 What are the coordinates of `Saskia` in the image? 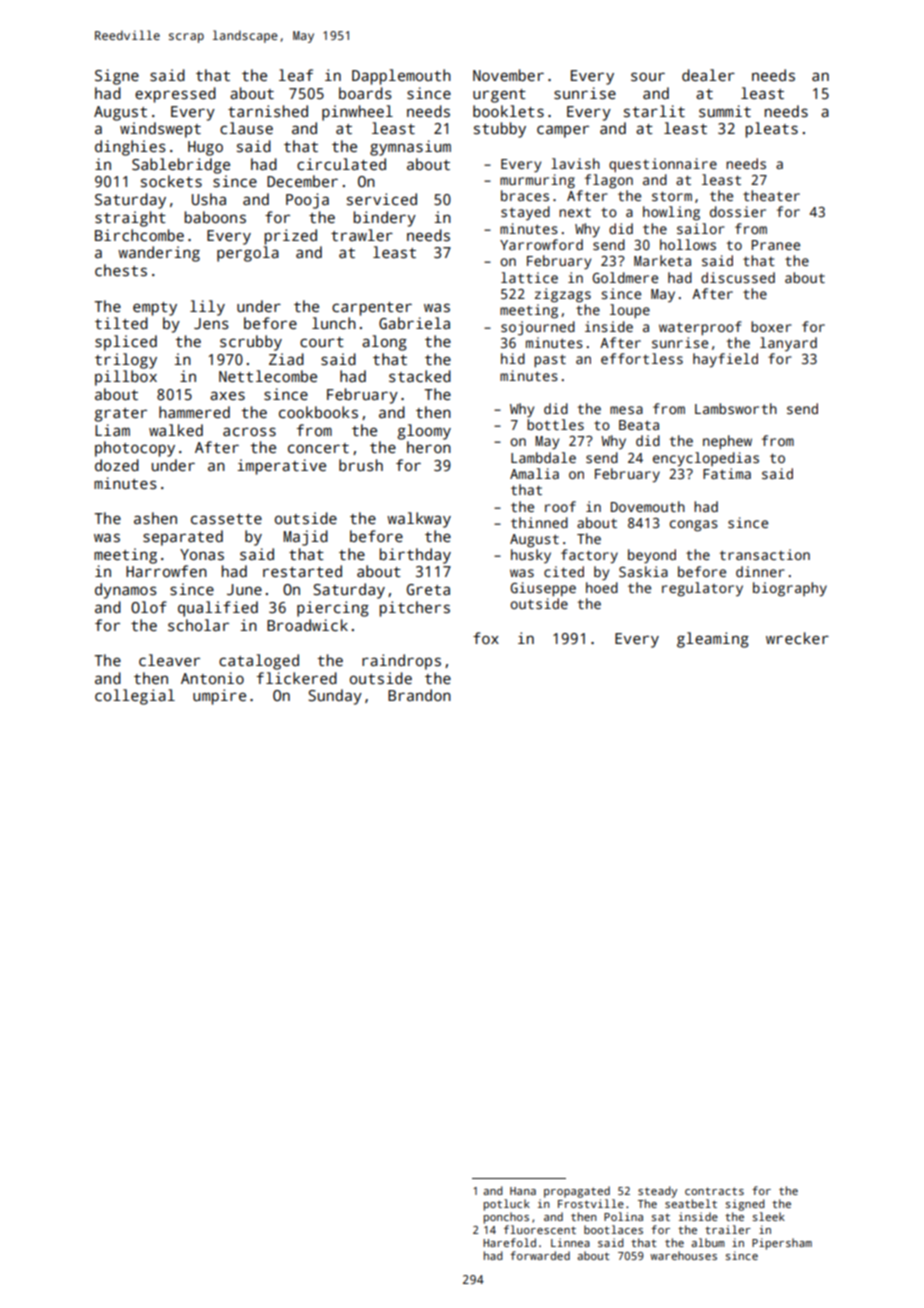 It's located at (643, 571).
